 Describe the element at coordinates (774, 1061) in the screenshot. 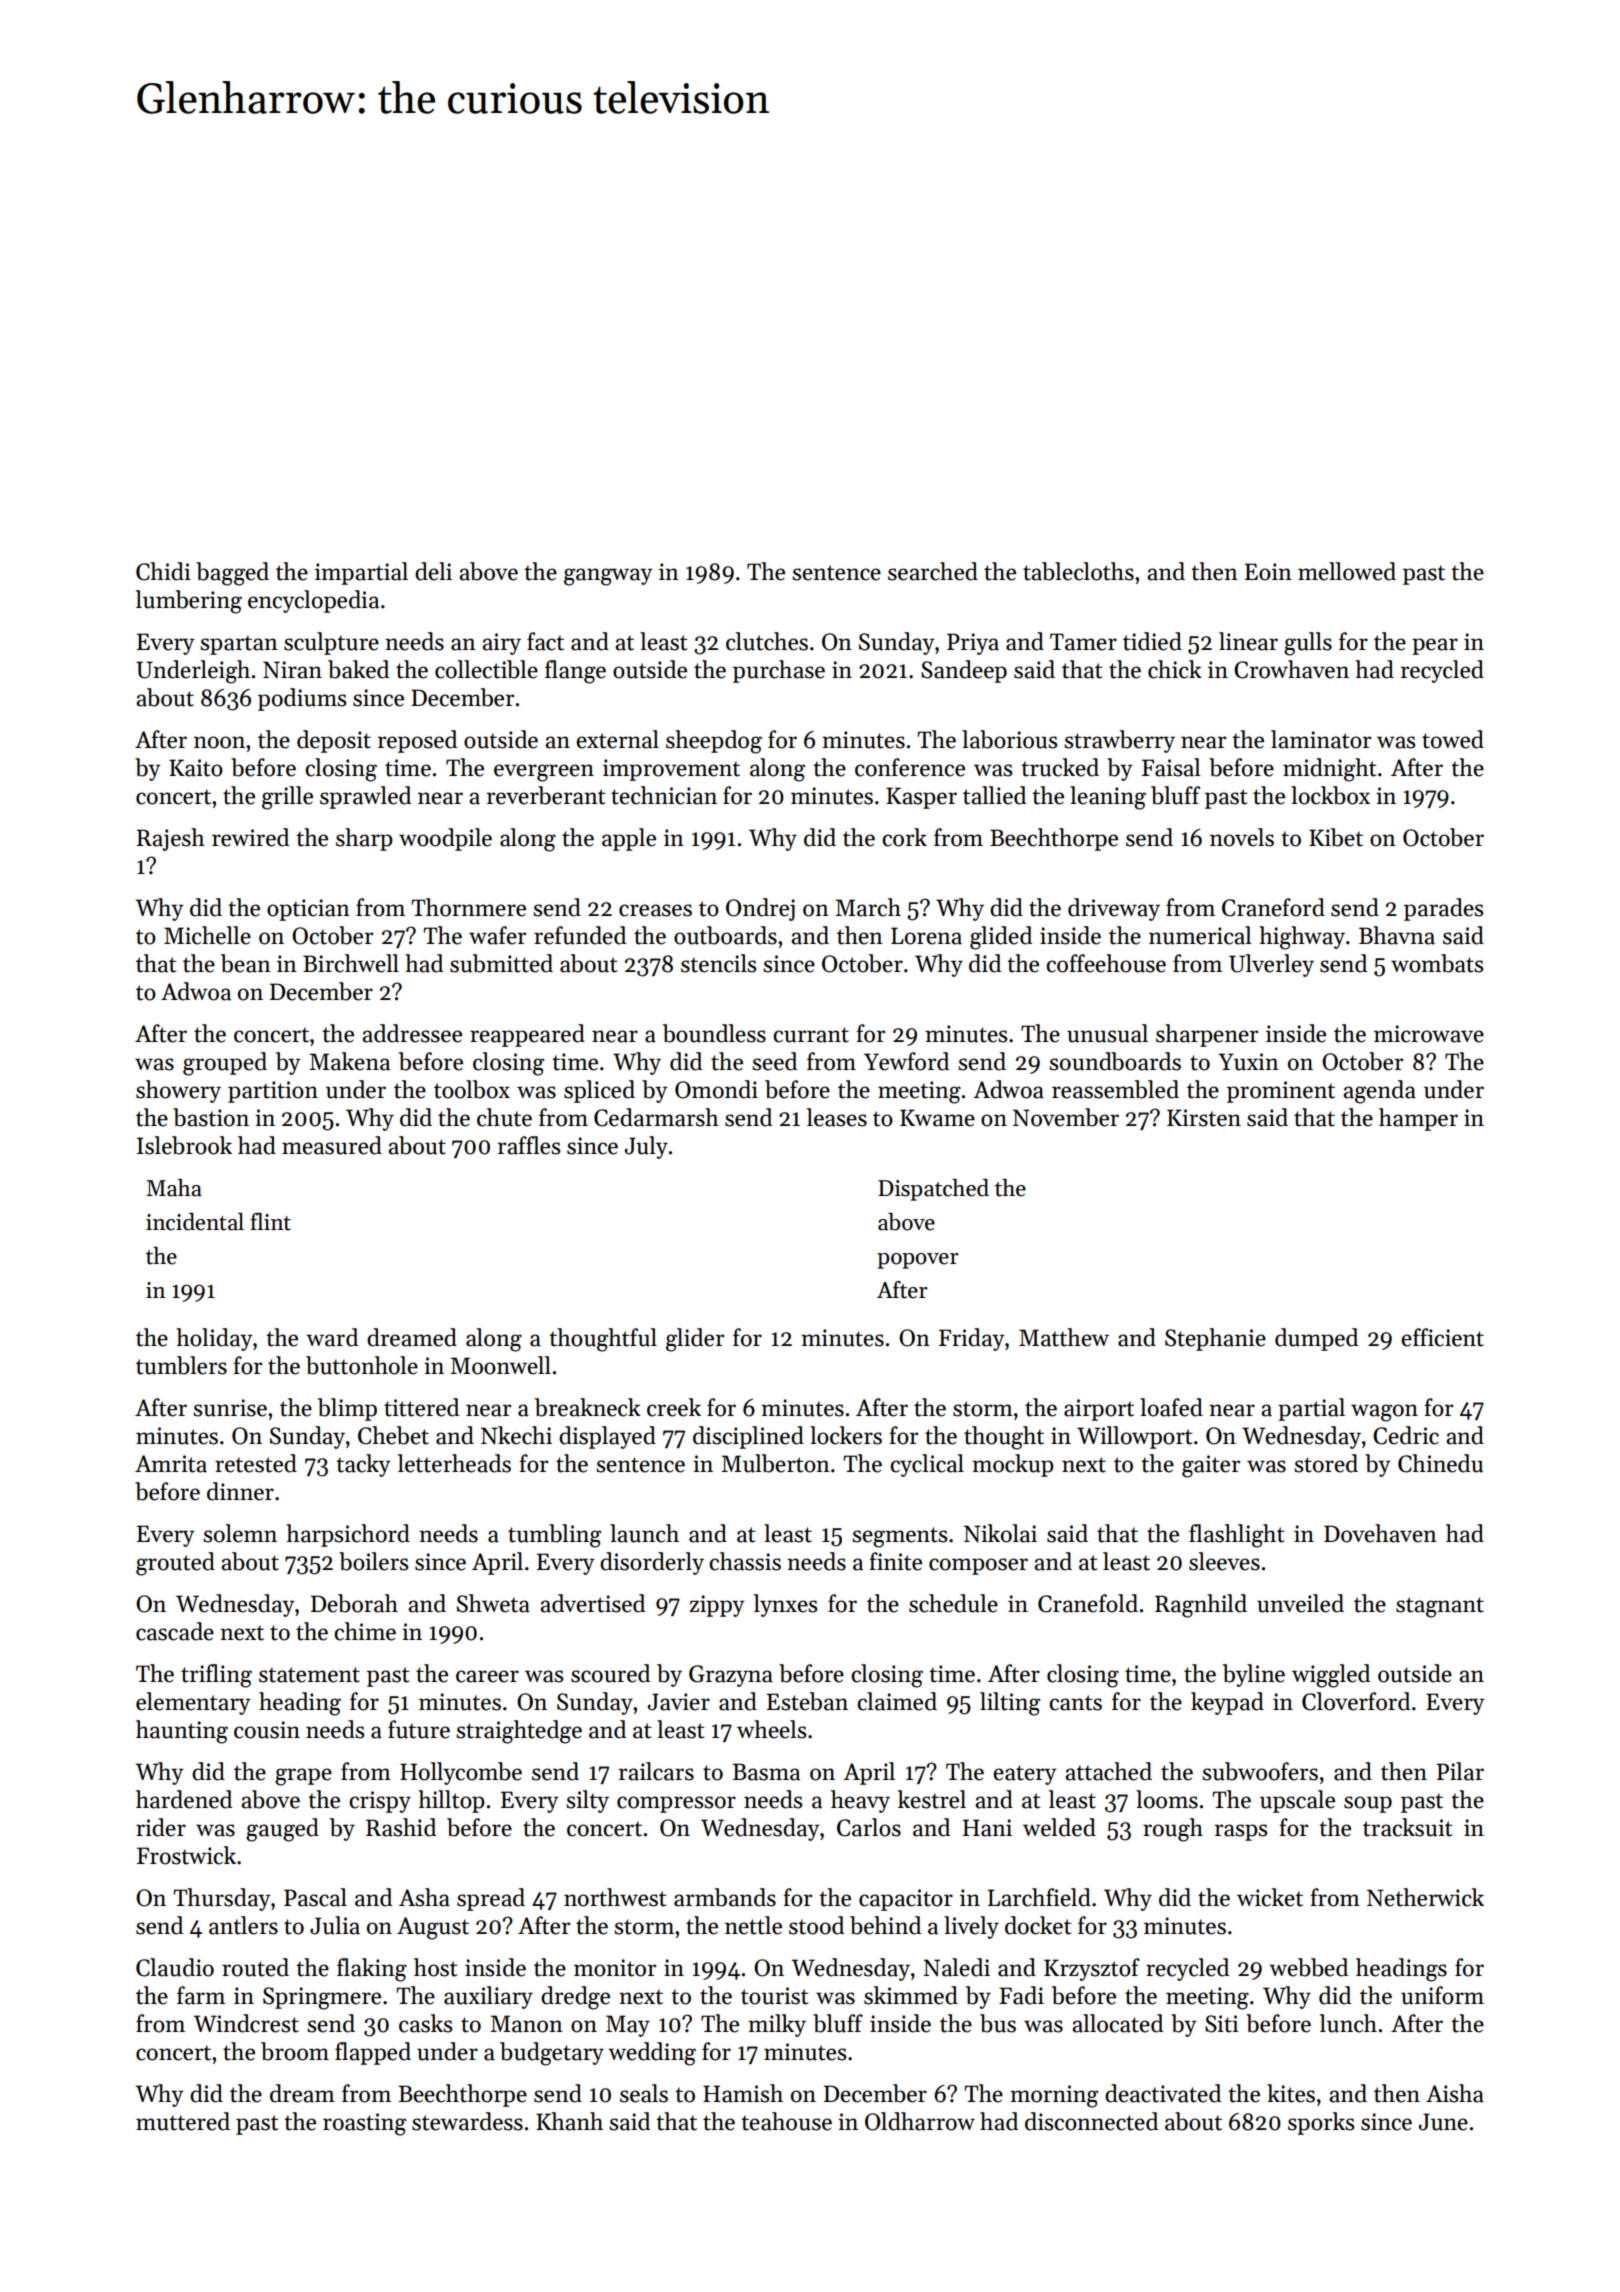

I see `seed` at that location.
